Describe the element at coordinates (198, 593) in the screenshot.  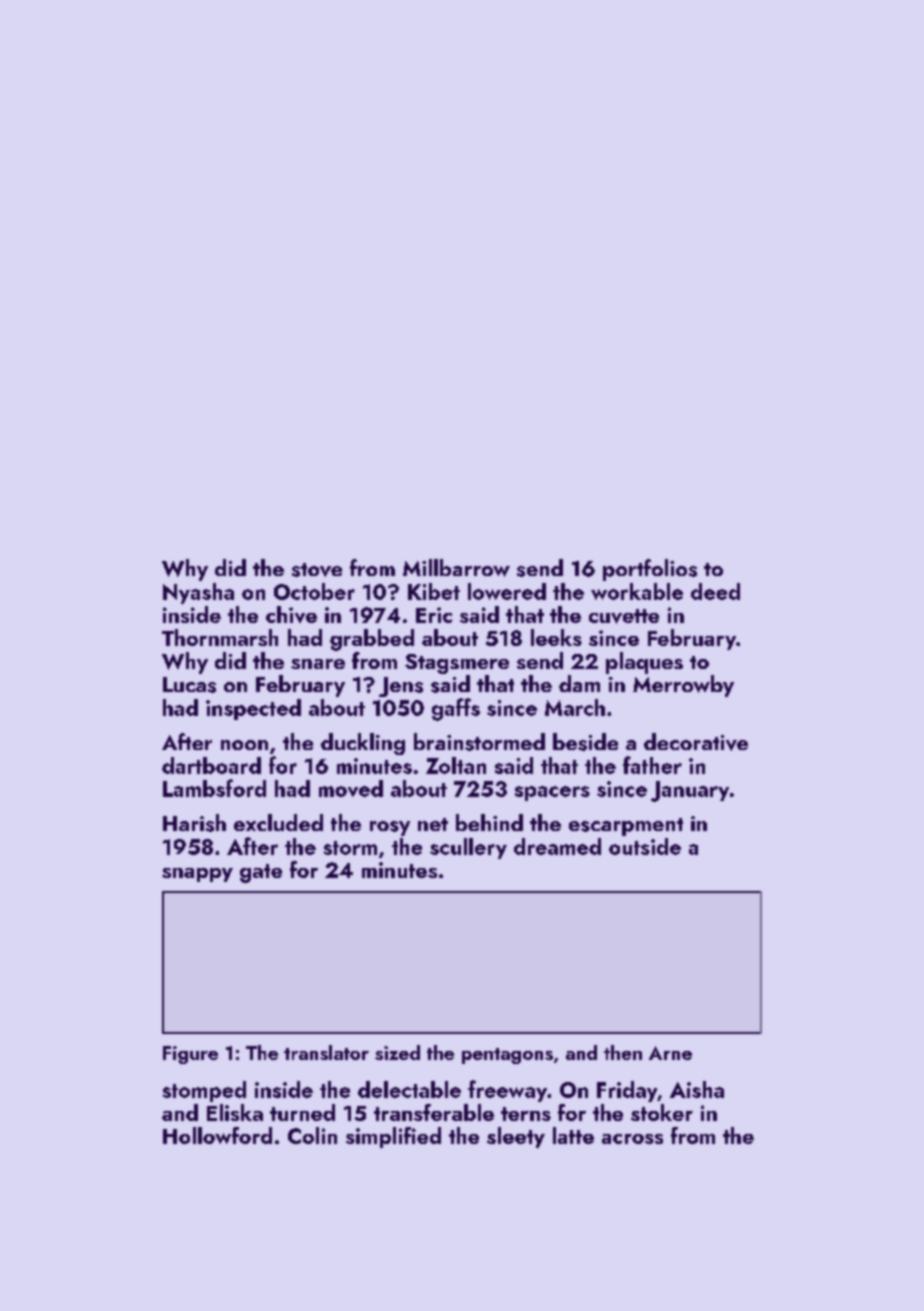
I see `Nyasha` at that location.
